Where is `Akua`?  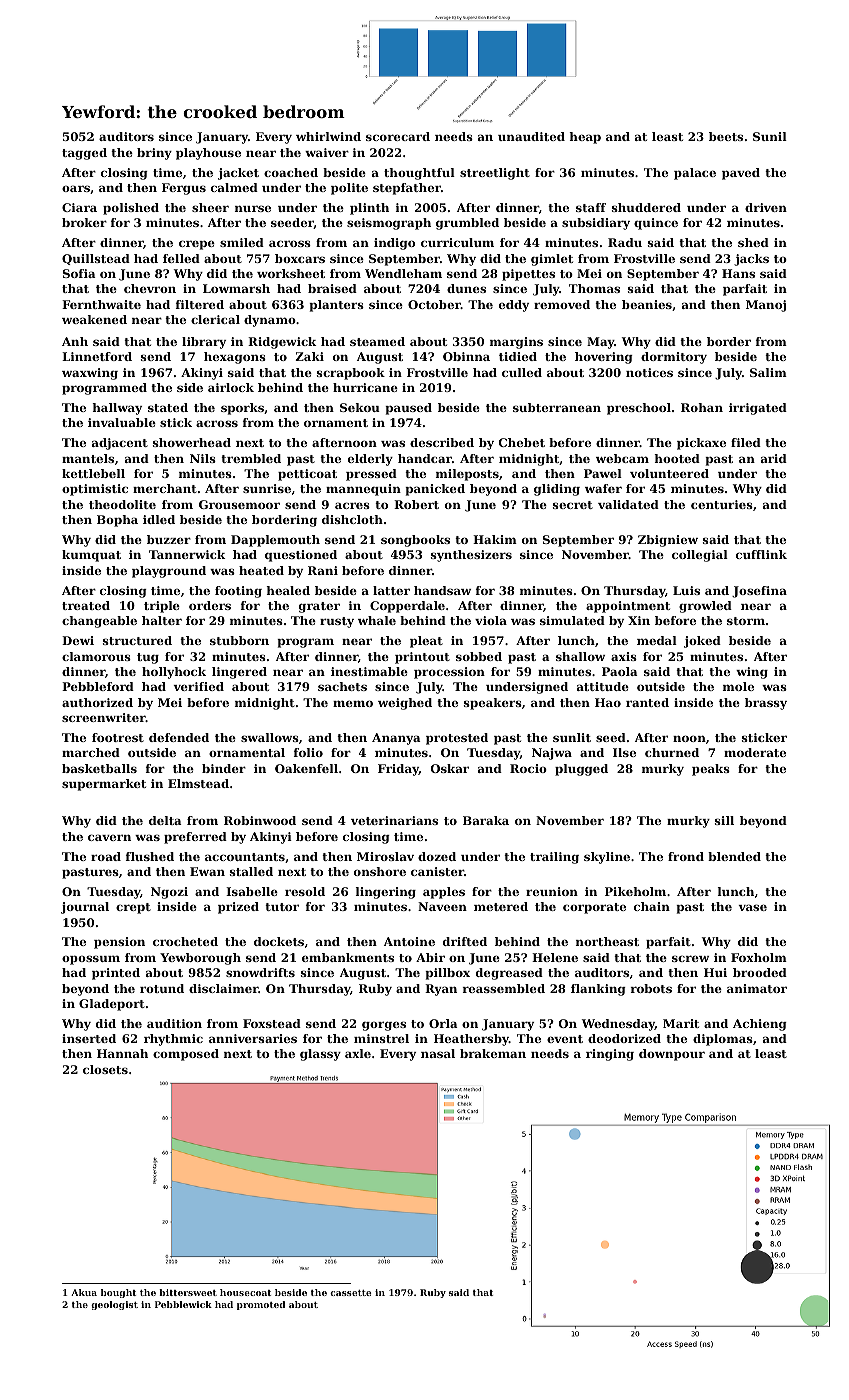 Akua is located at coordinates (84, 1292).
